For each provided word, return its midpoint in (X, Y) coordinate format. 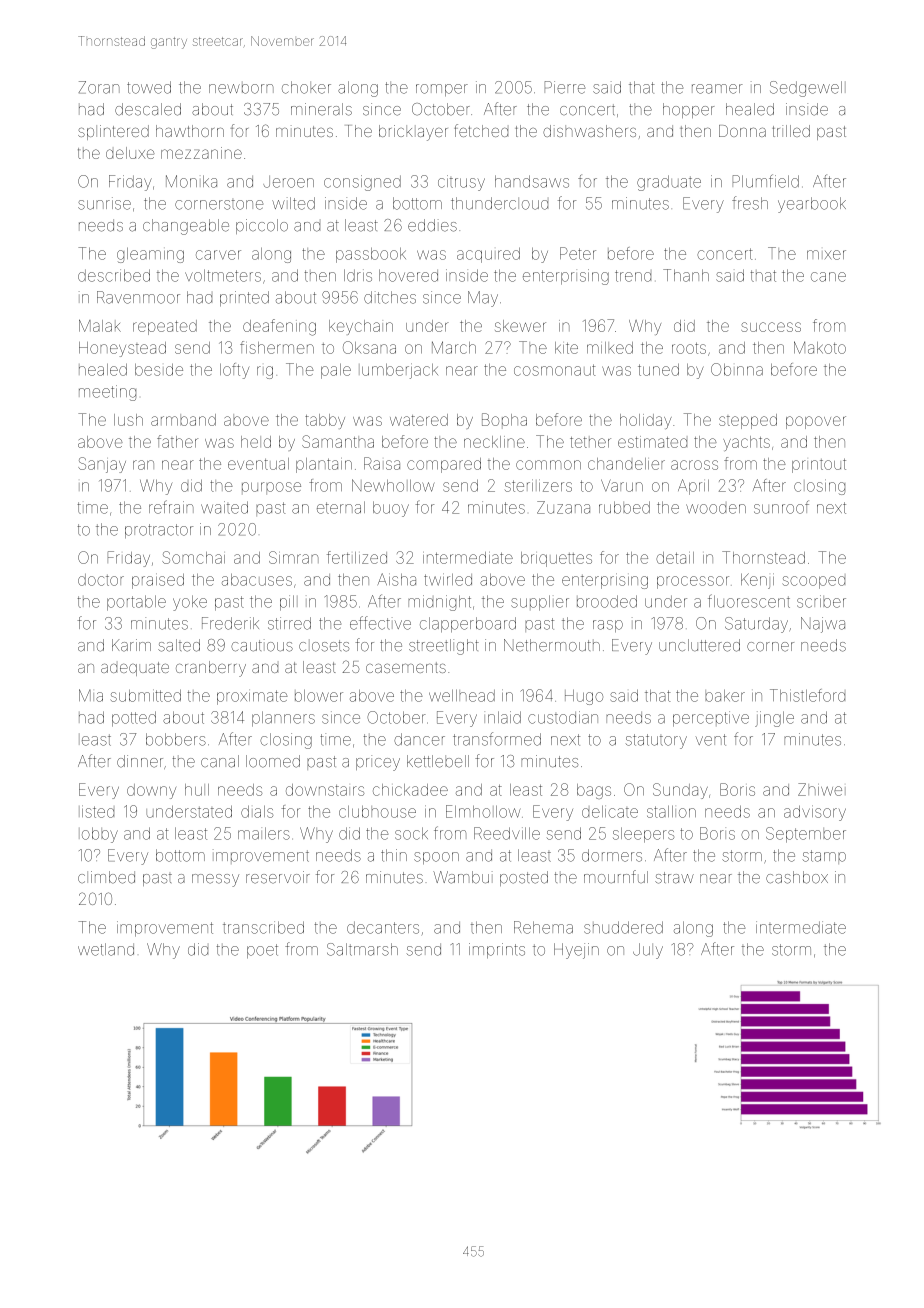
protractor (159, 531)
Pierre (565, 87)
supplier (540, 603)
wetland (106, 949)
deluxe (130, 153)
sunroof (781, 507)
